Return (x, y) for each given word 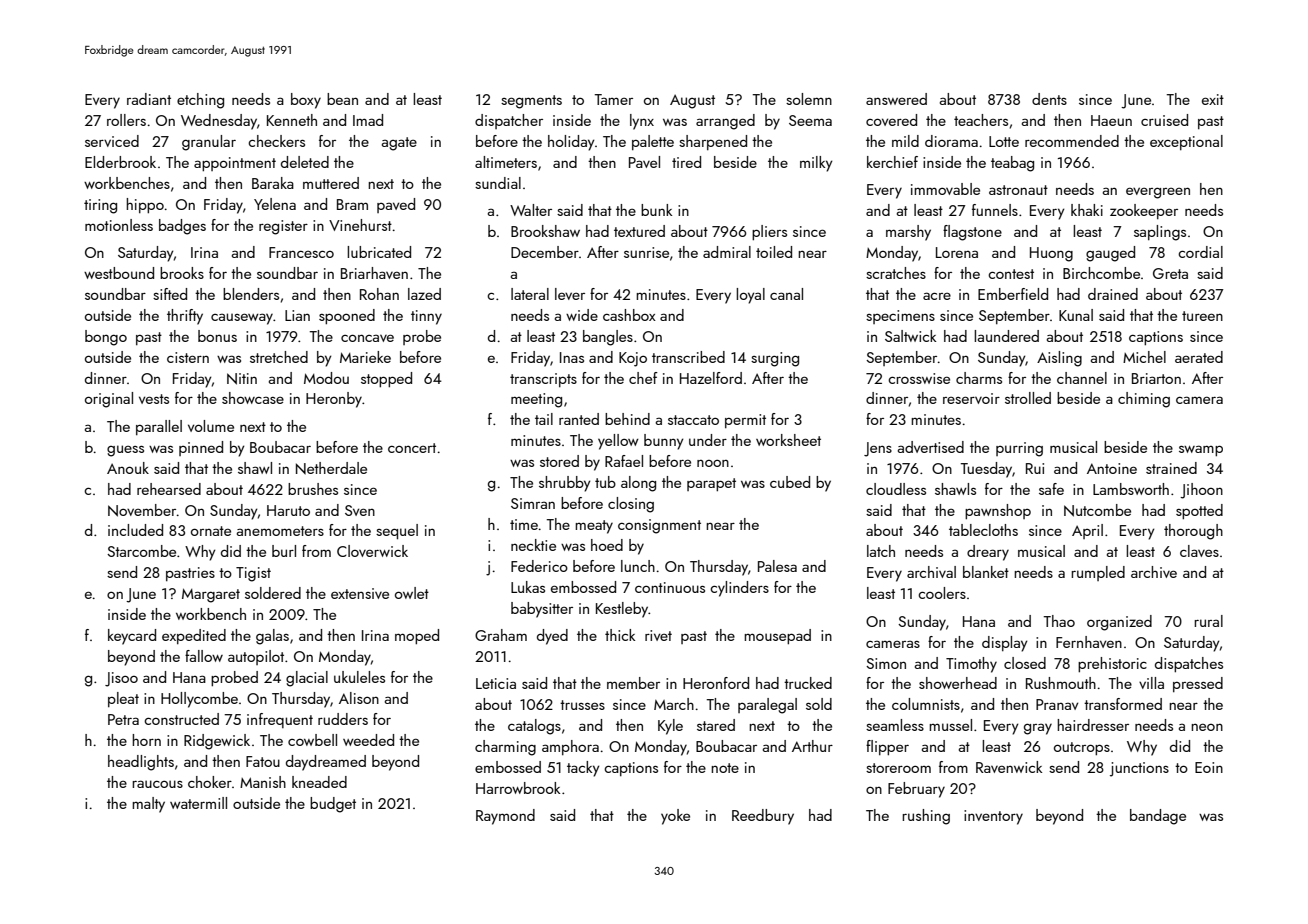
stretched (279, 357)
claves (1199, 551)
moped (417, 636)
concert (412, 448)
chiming (1144, 400)
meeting (536, 400)
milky (816, 164)
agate (399, 144)
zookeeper (1144, 211)
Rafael (624, 461)
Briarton (1156, 378)
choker (210, 782)
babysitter (542, 610)
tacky (583, 769)
